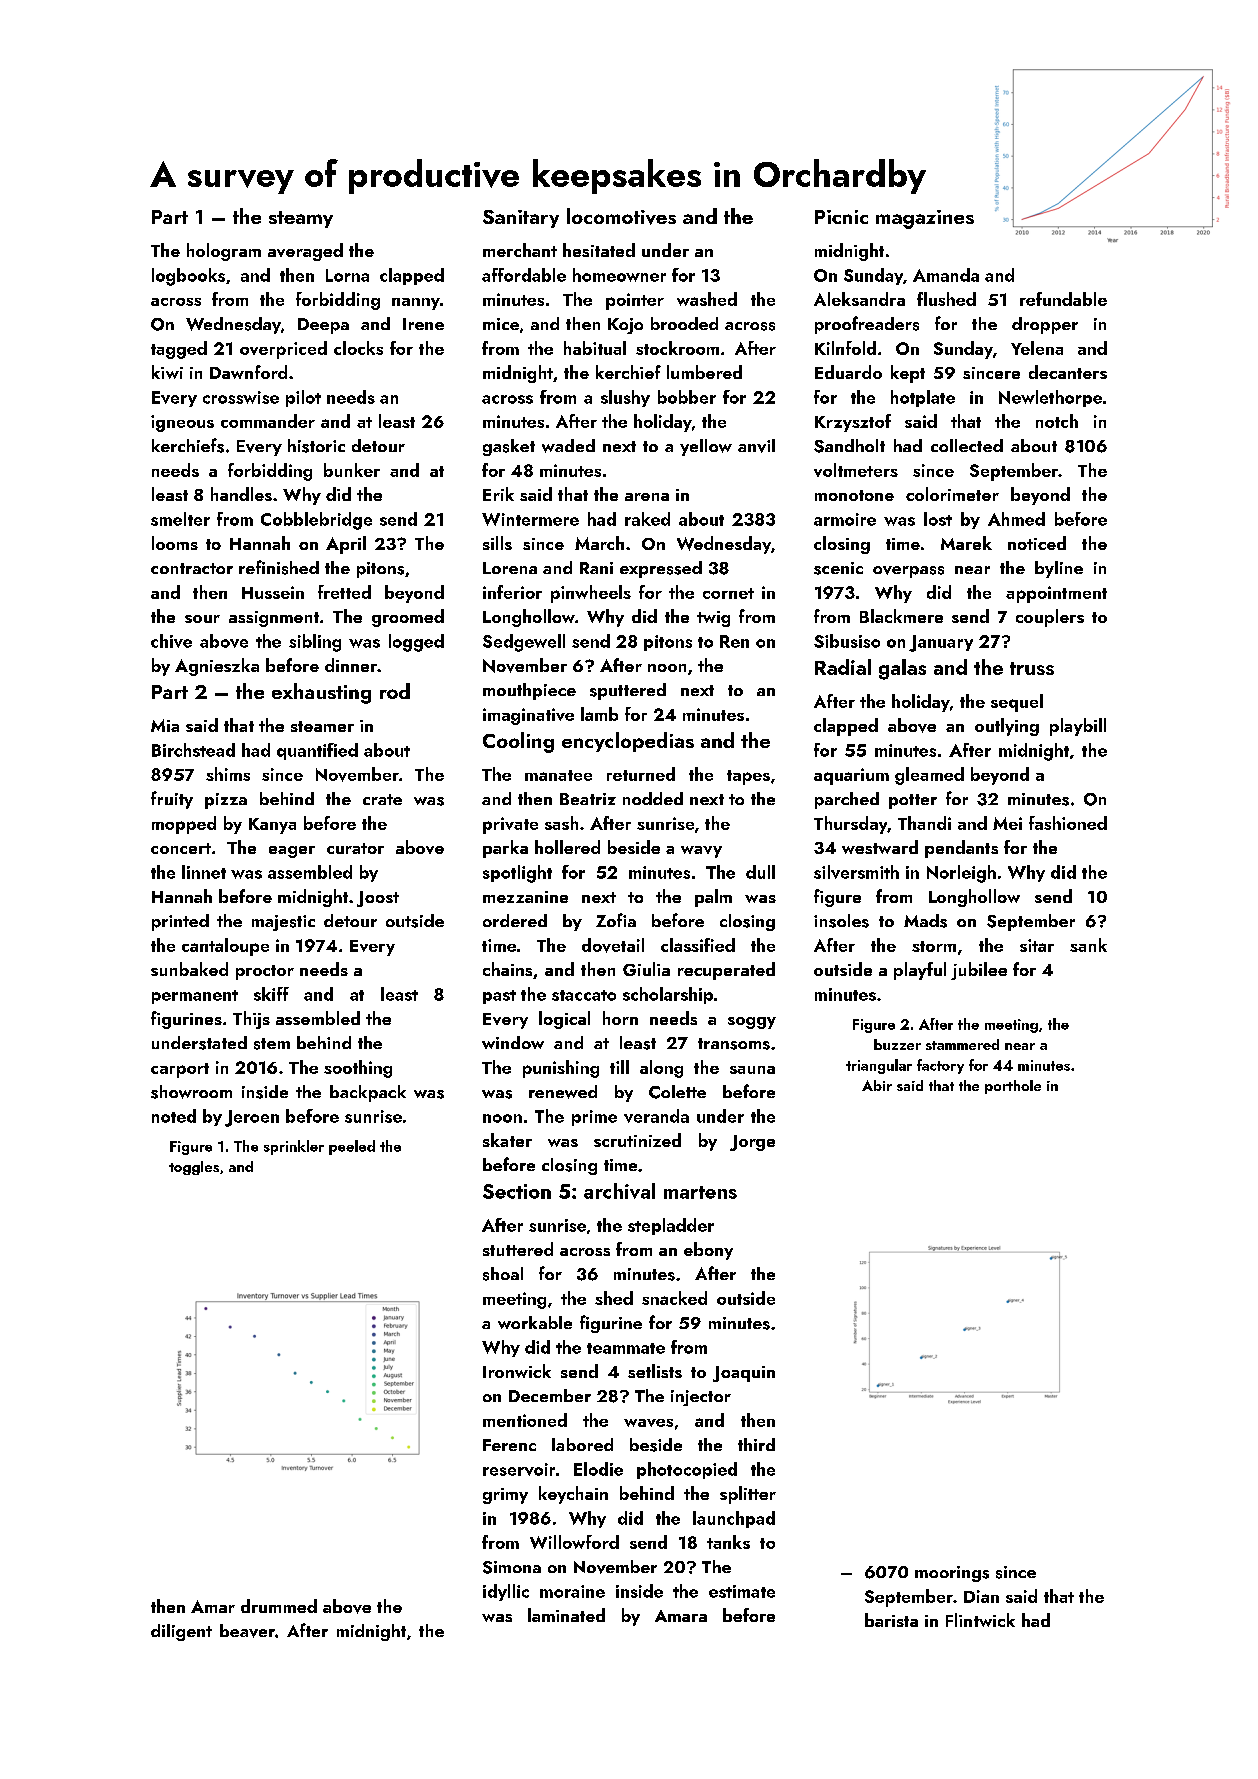 The height and width of the document is (1779, 1258). Describe the element at coordinates (574, 1542) in the document. I see `Willowford` at that location.
